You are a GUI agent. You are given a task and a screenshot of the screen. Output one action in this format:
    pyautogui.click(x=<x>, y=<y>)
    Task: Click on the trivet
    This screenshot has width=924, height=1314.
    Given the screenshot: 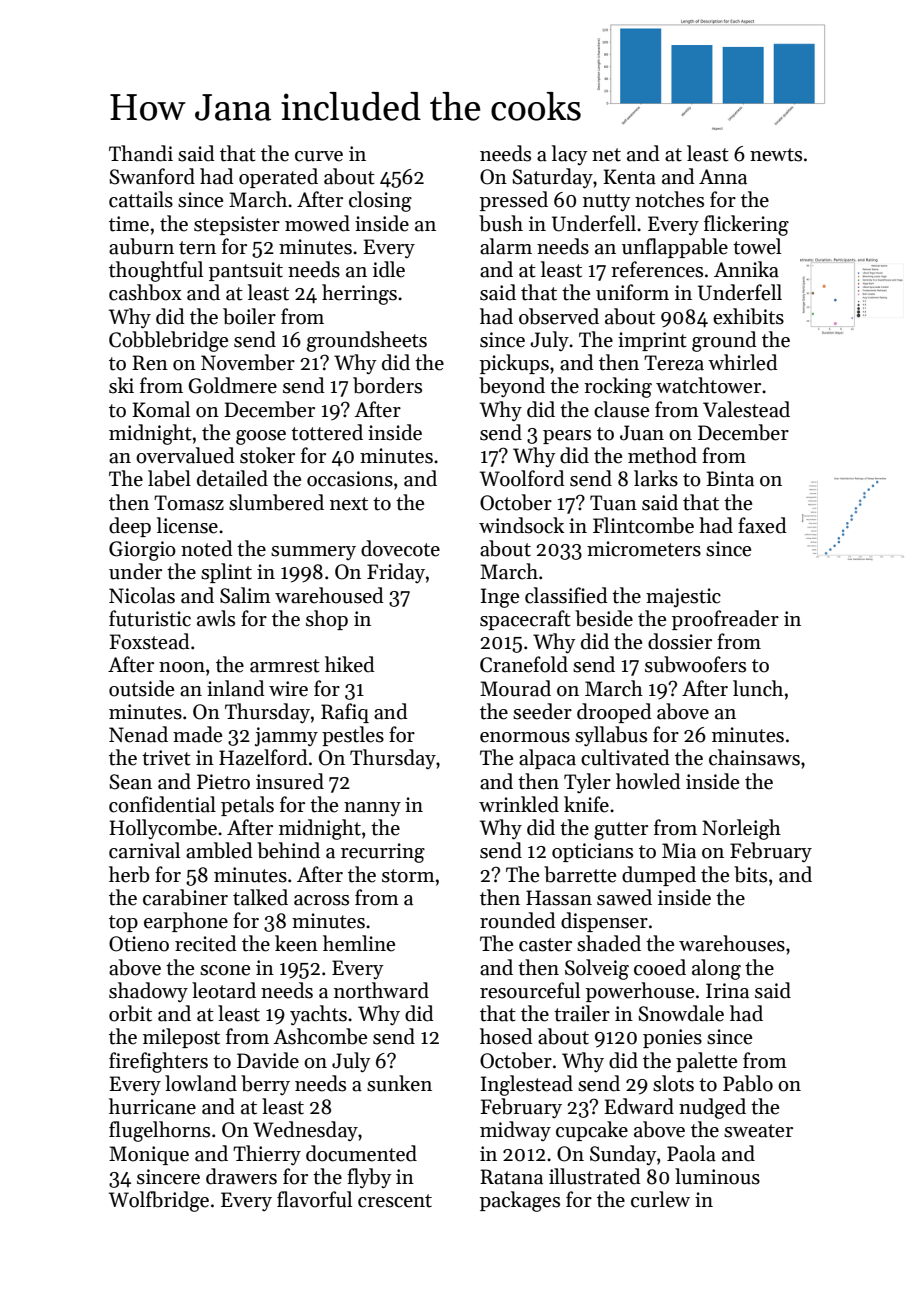 What is the action you would take?
    pyautogui.click(x=166, y=758)
